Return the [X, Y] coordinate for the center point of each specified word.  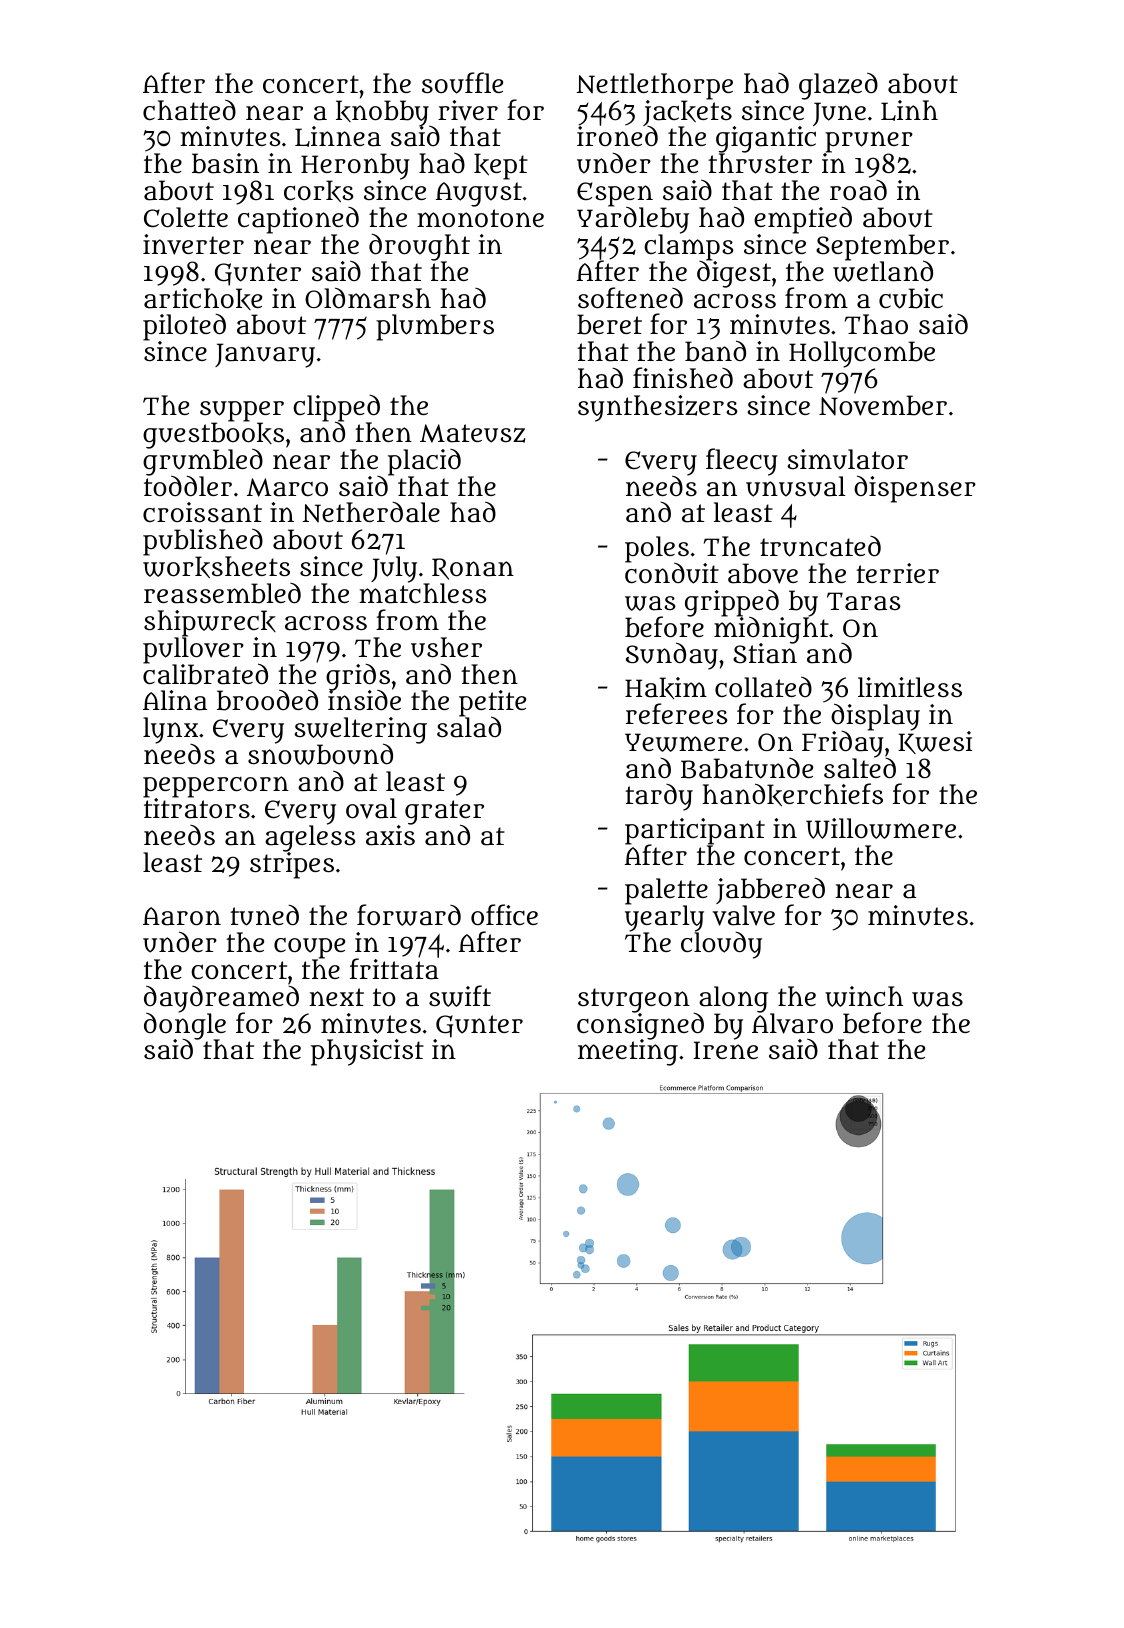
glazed [838, 86]
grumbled [203, 462]
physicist [367, 1052]
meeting [628, 1053]
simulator [847, 459]
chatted [189, 110]
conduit [672, 573]
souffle [462, 83]
